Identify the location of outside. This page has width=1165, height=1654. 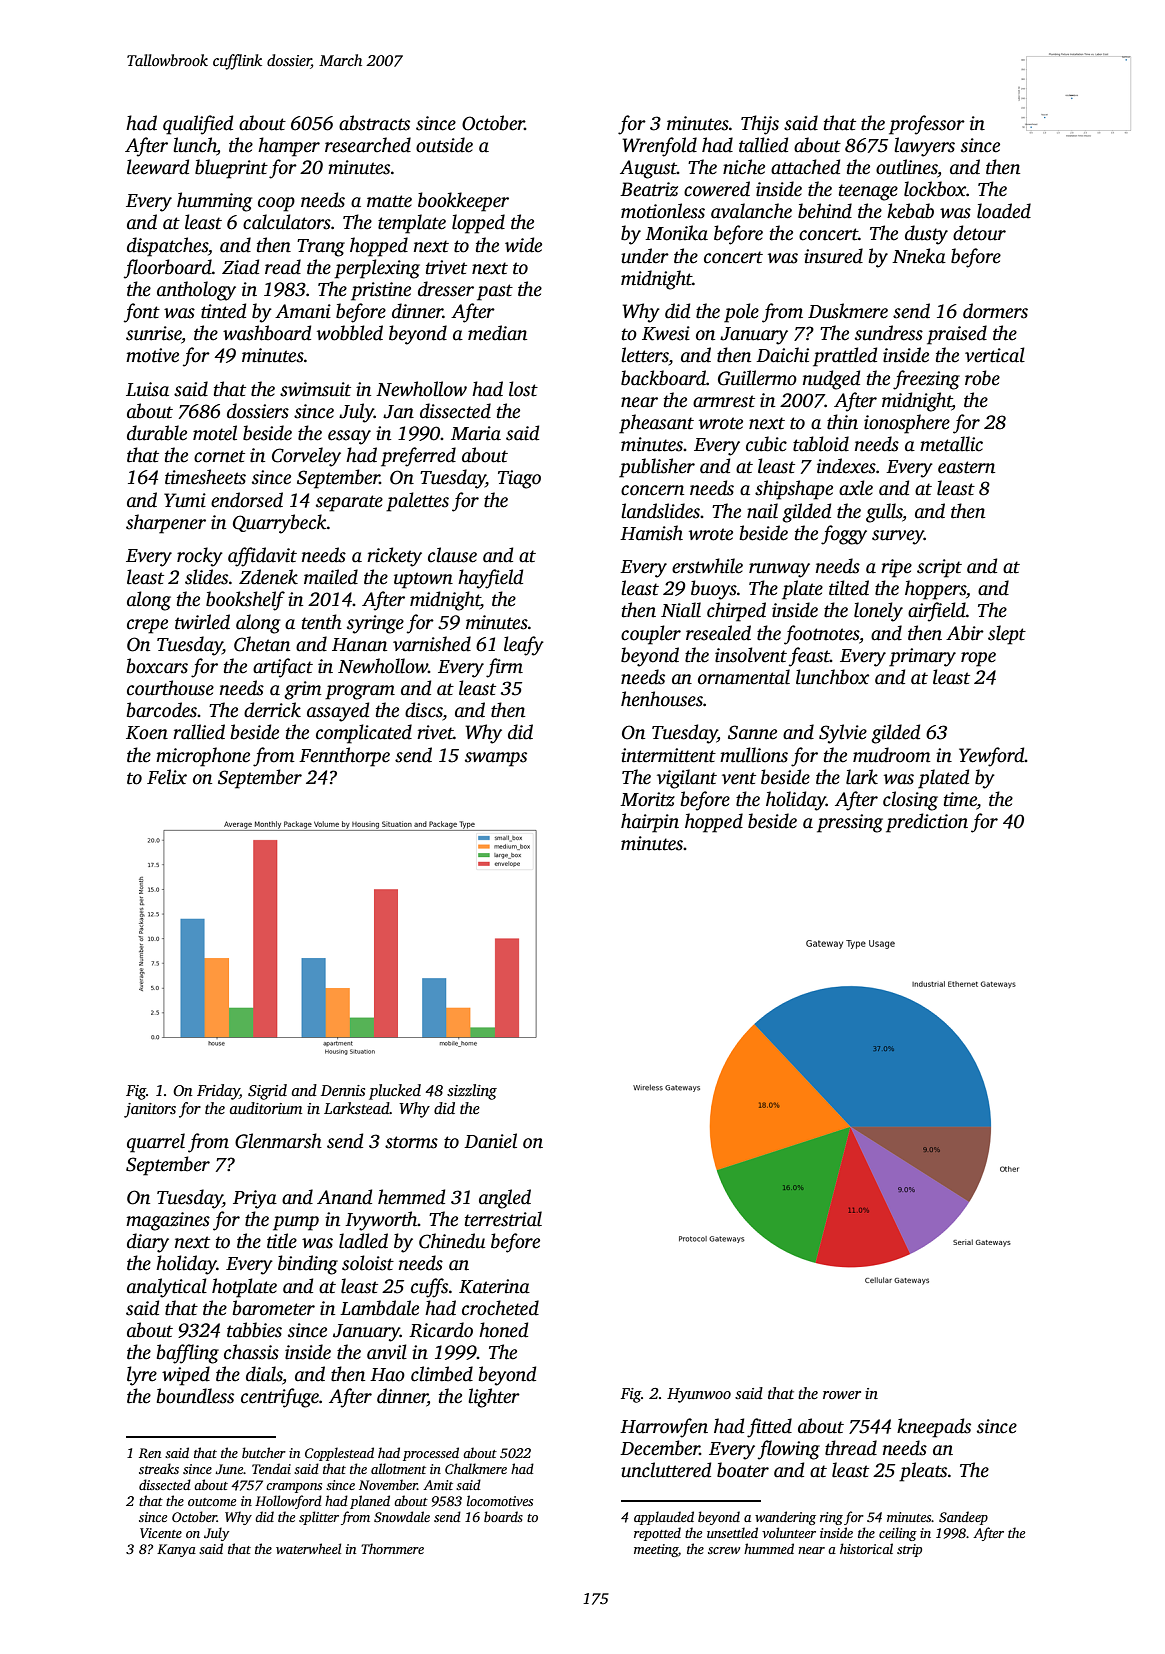
(444, 145).
